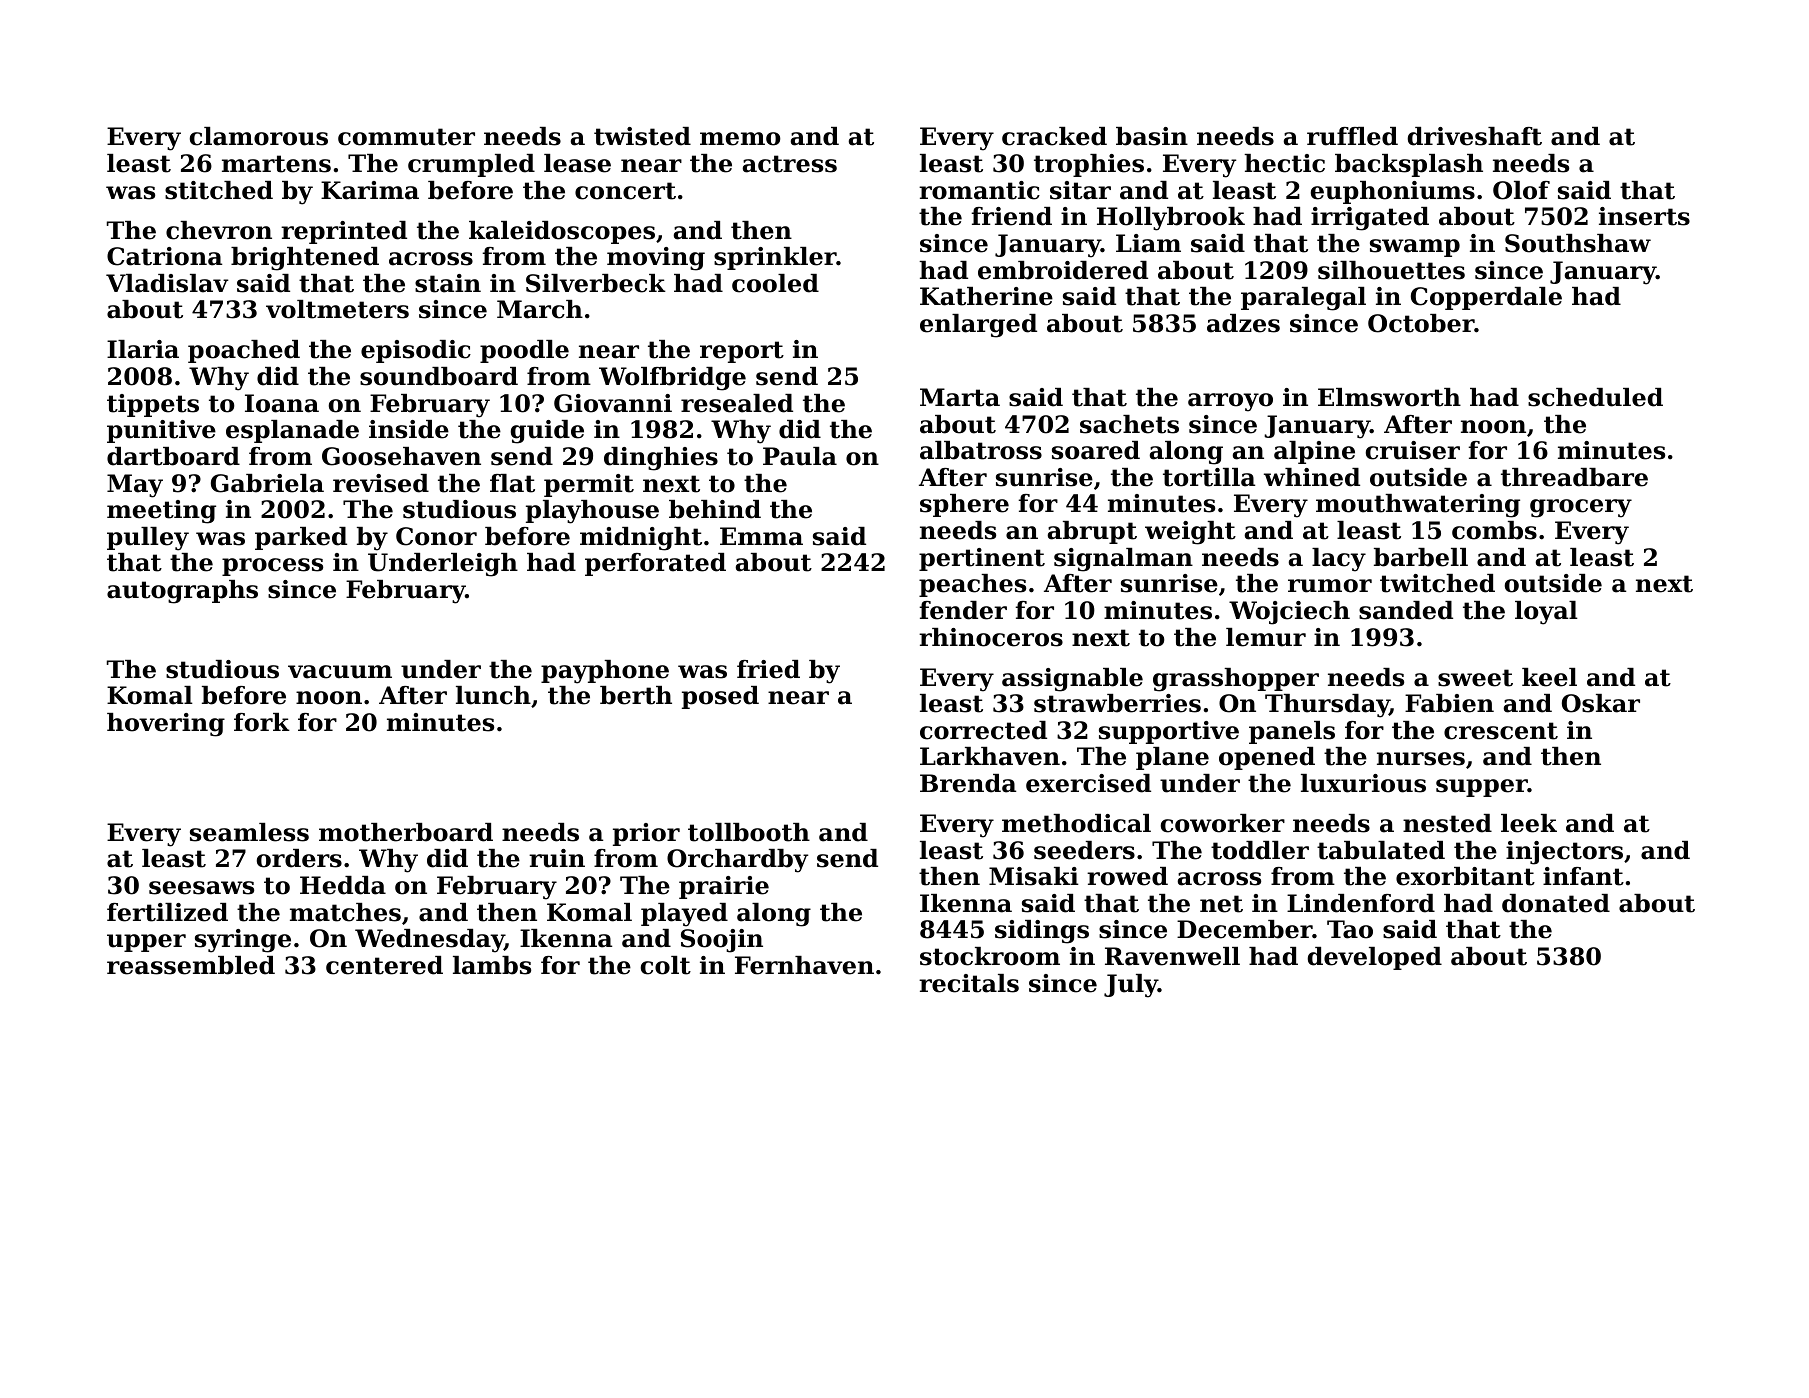 This screenshot has height=1398, width=1809. I want to click on leek, so click(1529, 823).
